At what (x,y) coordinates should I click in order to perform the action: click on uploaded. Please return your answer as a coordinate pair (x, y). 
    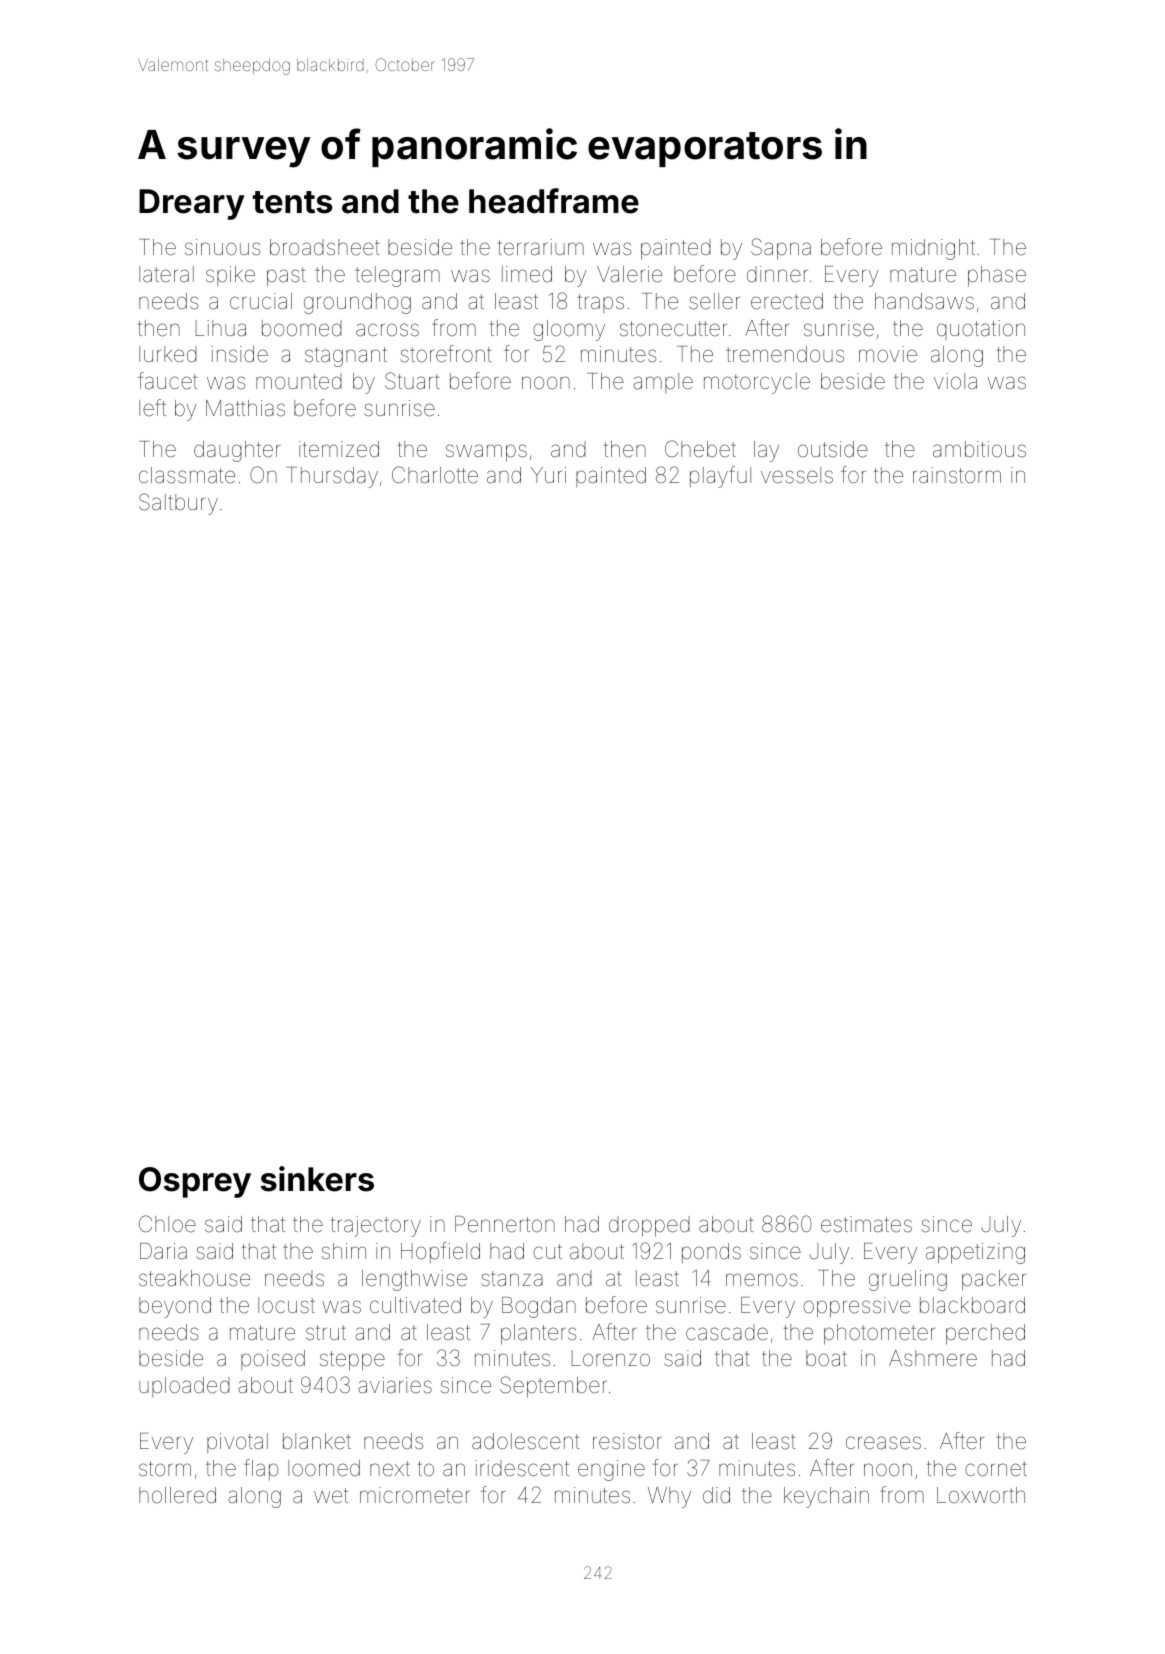
    Looking at the image, I should click on (184, 1387).
